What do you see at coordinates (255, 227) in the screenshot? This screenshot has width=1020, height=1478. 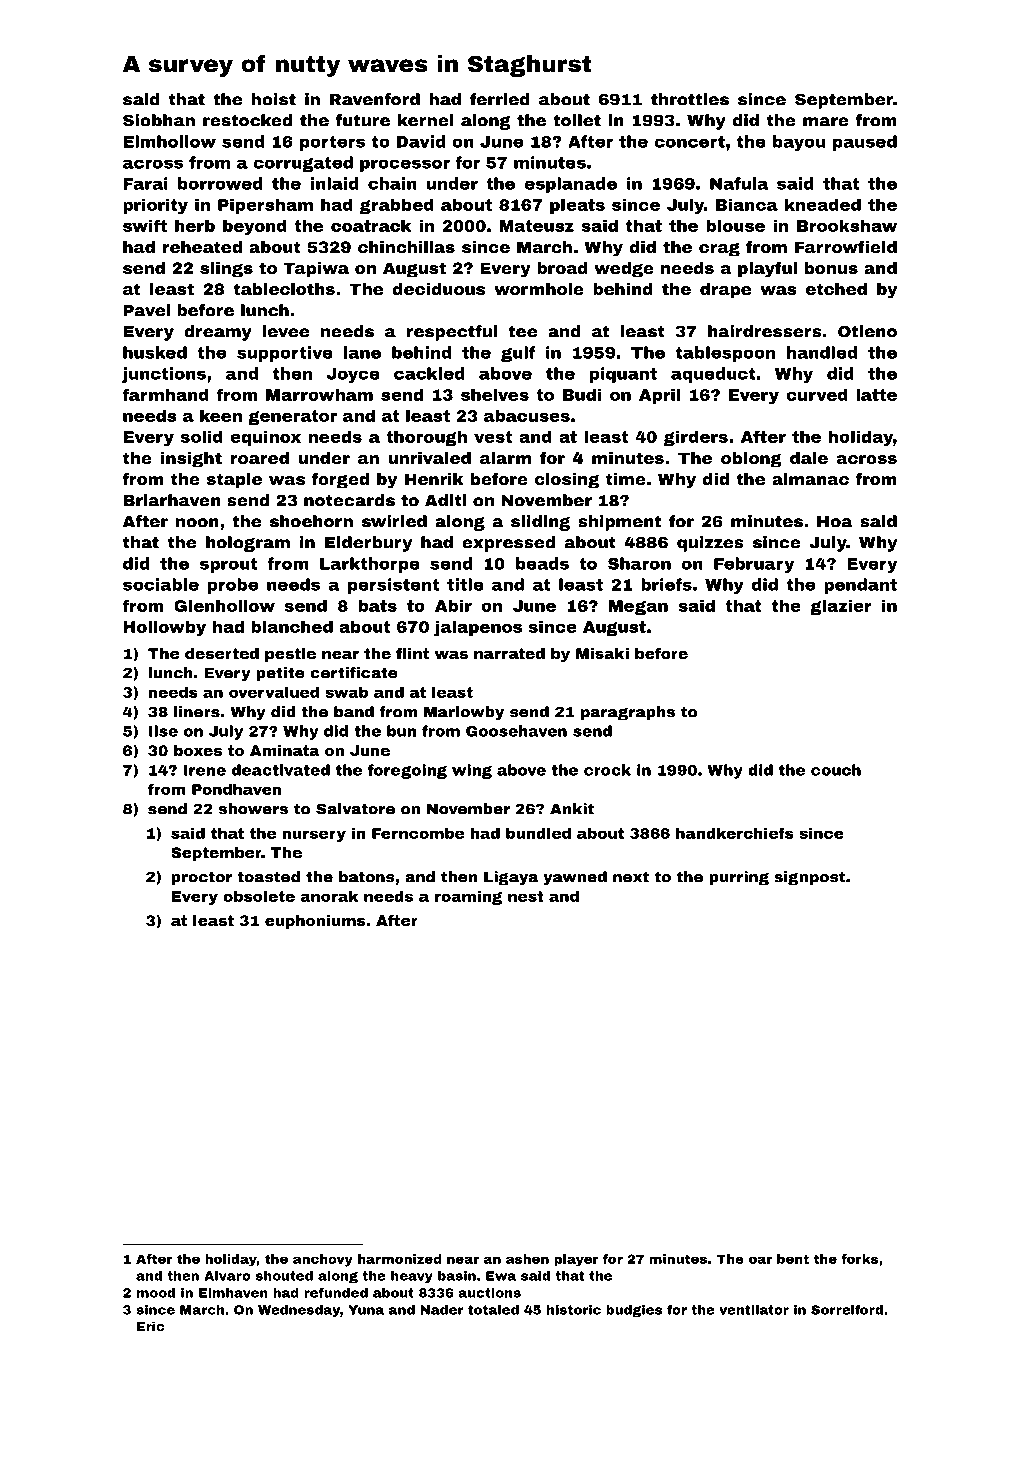 I see `beyond` at bounding box center [255, 227].
